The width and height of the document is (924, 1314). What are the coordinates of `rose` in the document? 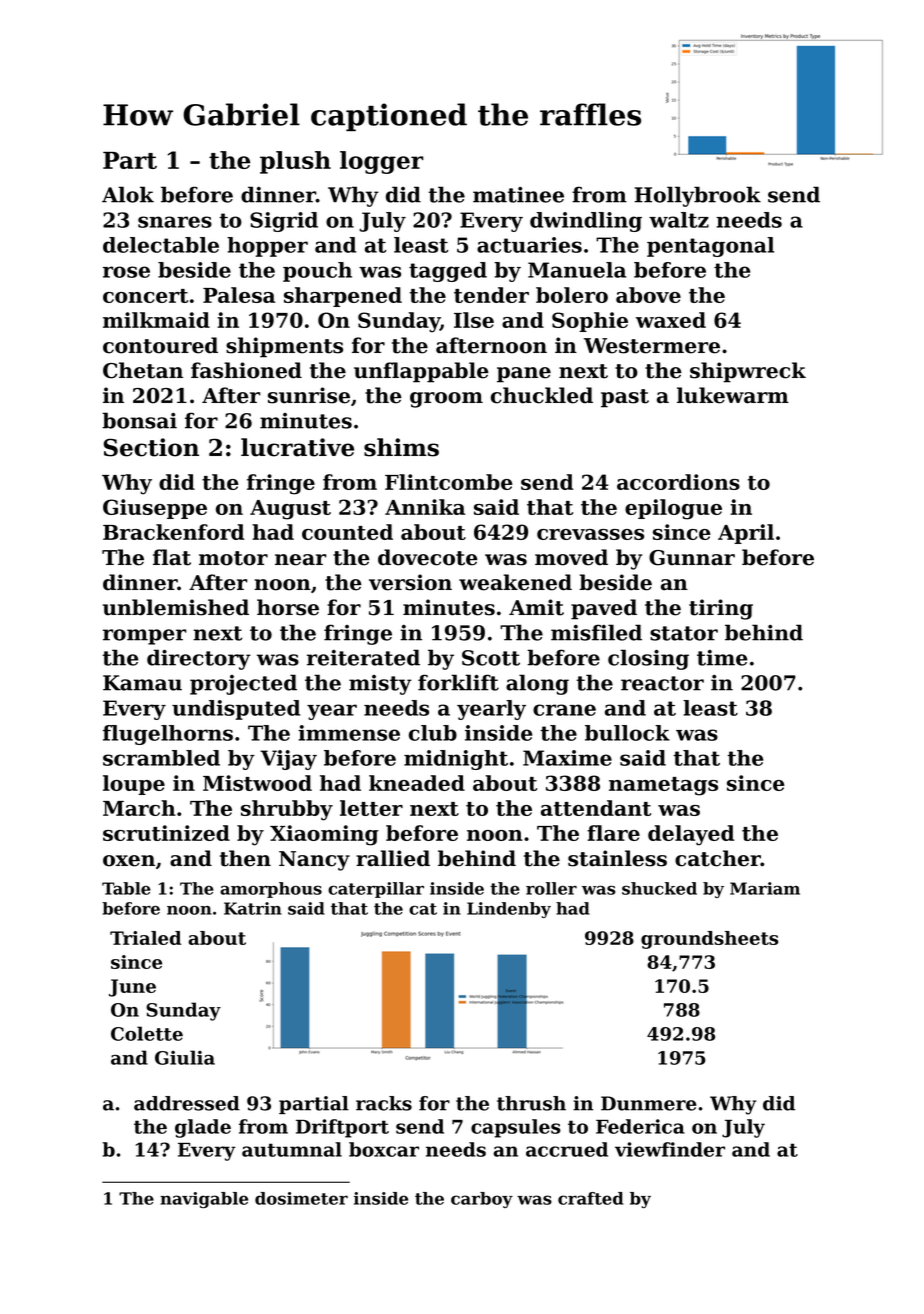 It's located at (126, 272).
